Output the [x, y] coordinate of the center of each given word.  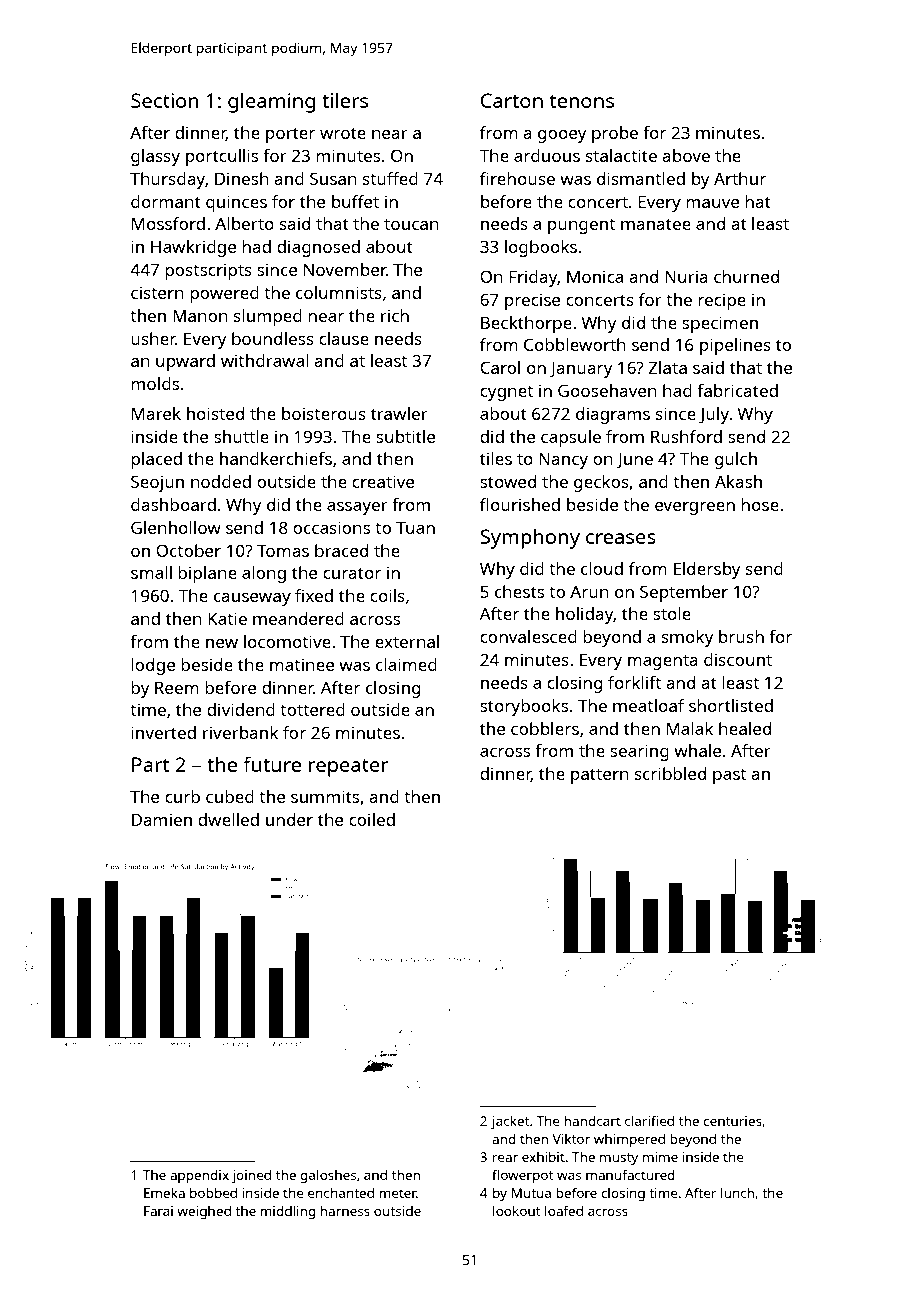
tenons [582, 101]
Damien [162, 819]
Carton [512, 100]
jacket [510, 1122]
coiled [372, 819]
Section [165, 100]
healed [745, 728]
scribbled [670, 773]
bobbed [213, 1193]
